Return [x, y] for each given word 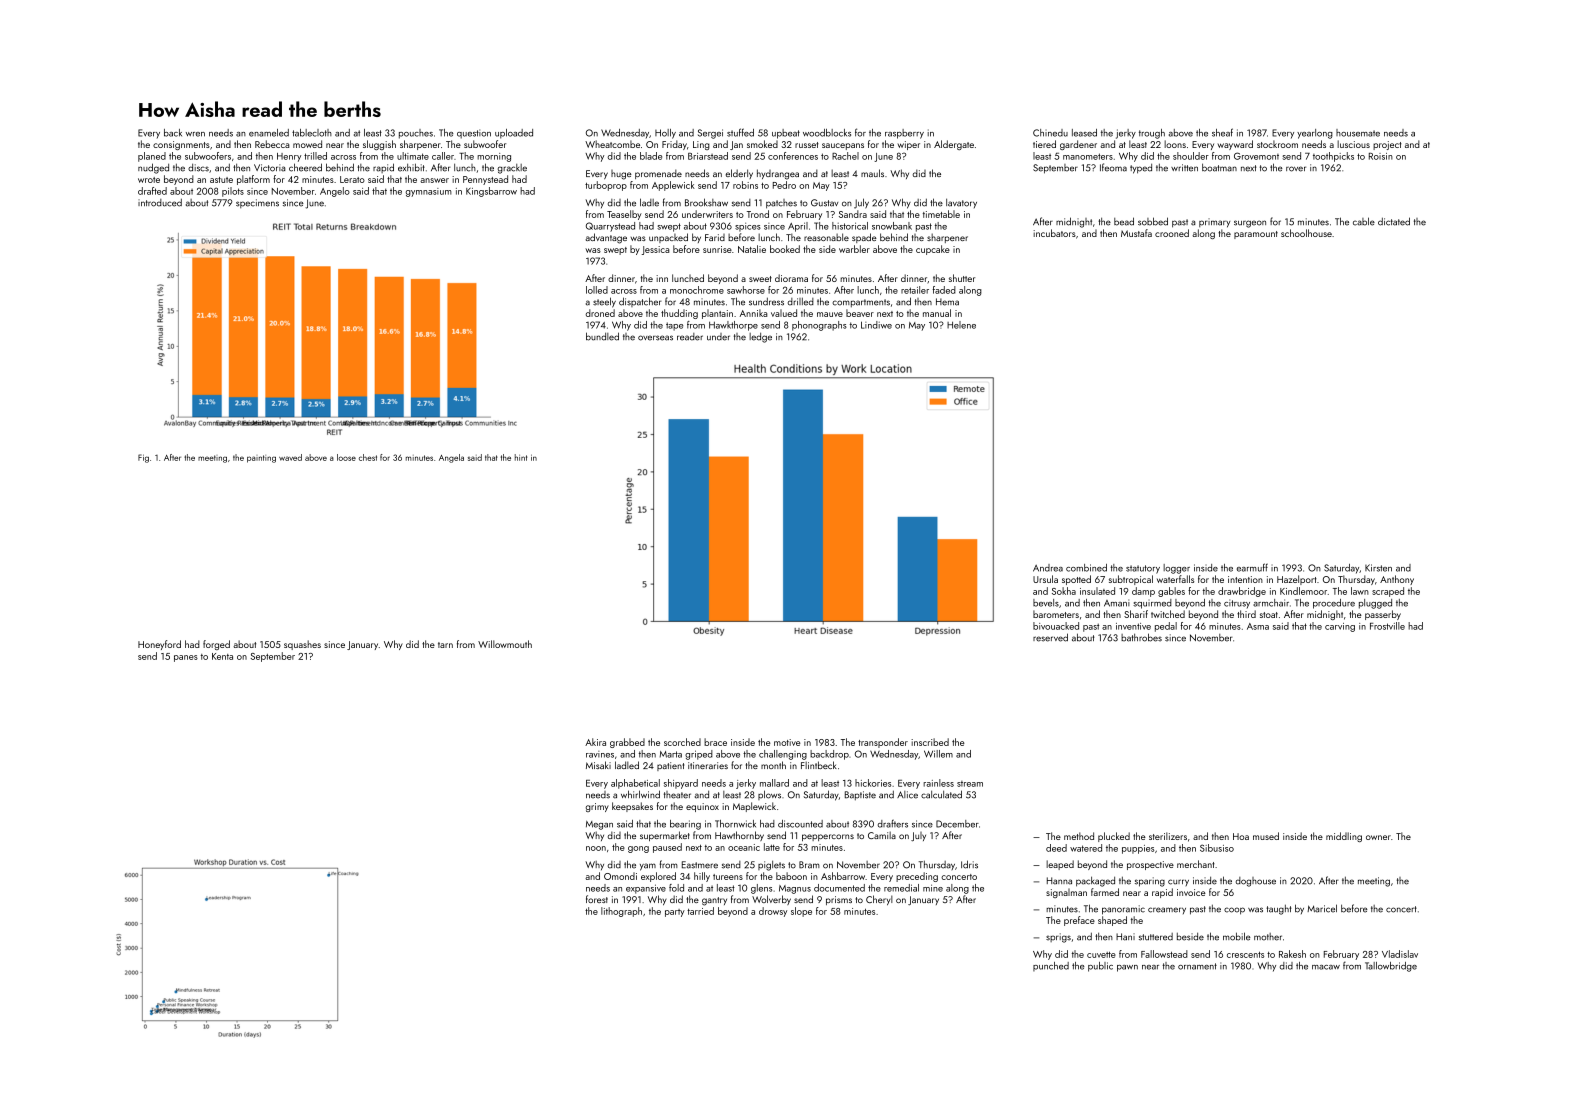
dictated [1394, 221]
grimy [597, 807]
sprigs [1058, 938]
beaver [860, 313]
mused [1266, 836]
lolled [597, 290]
